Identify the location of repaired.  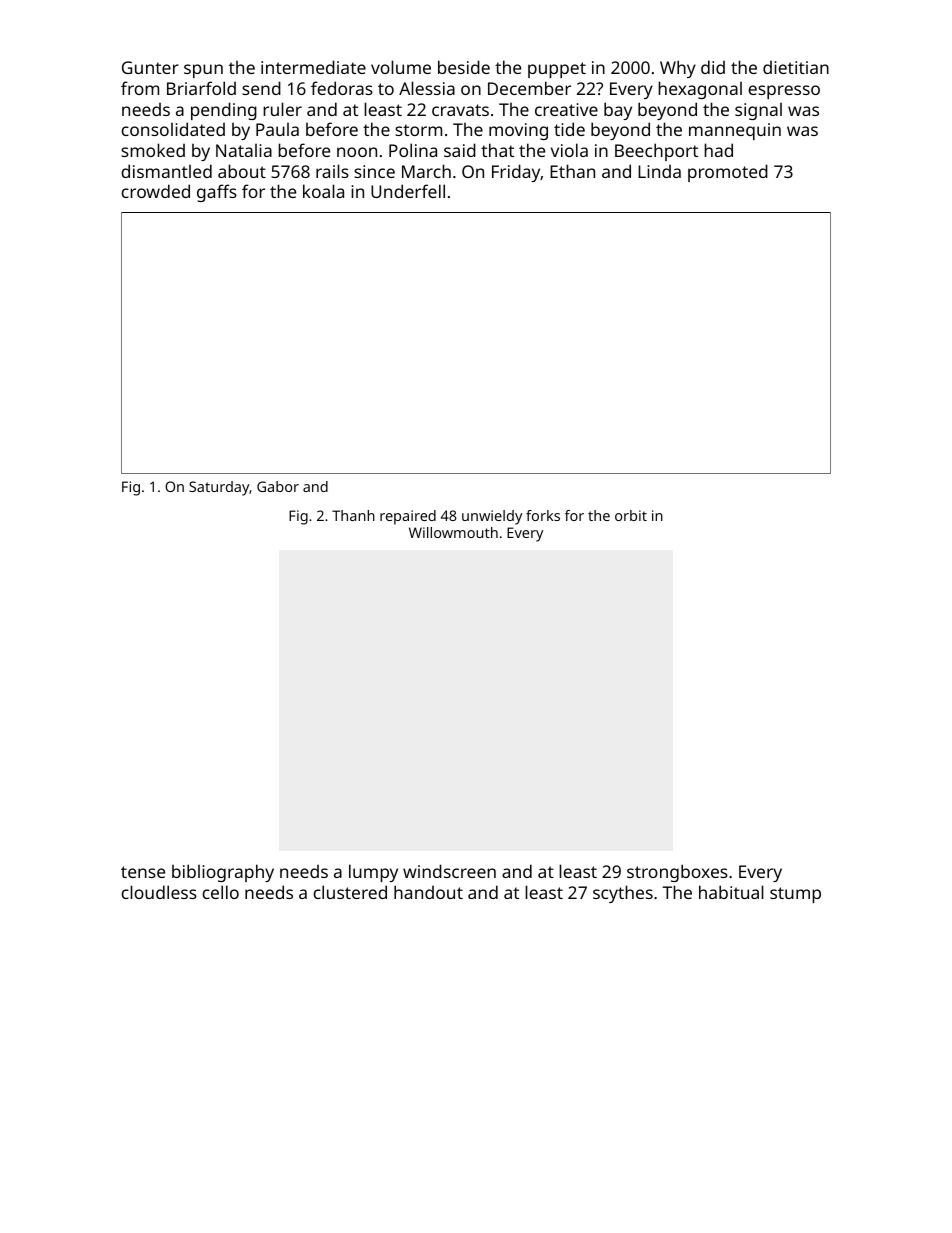
(408, 517).
